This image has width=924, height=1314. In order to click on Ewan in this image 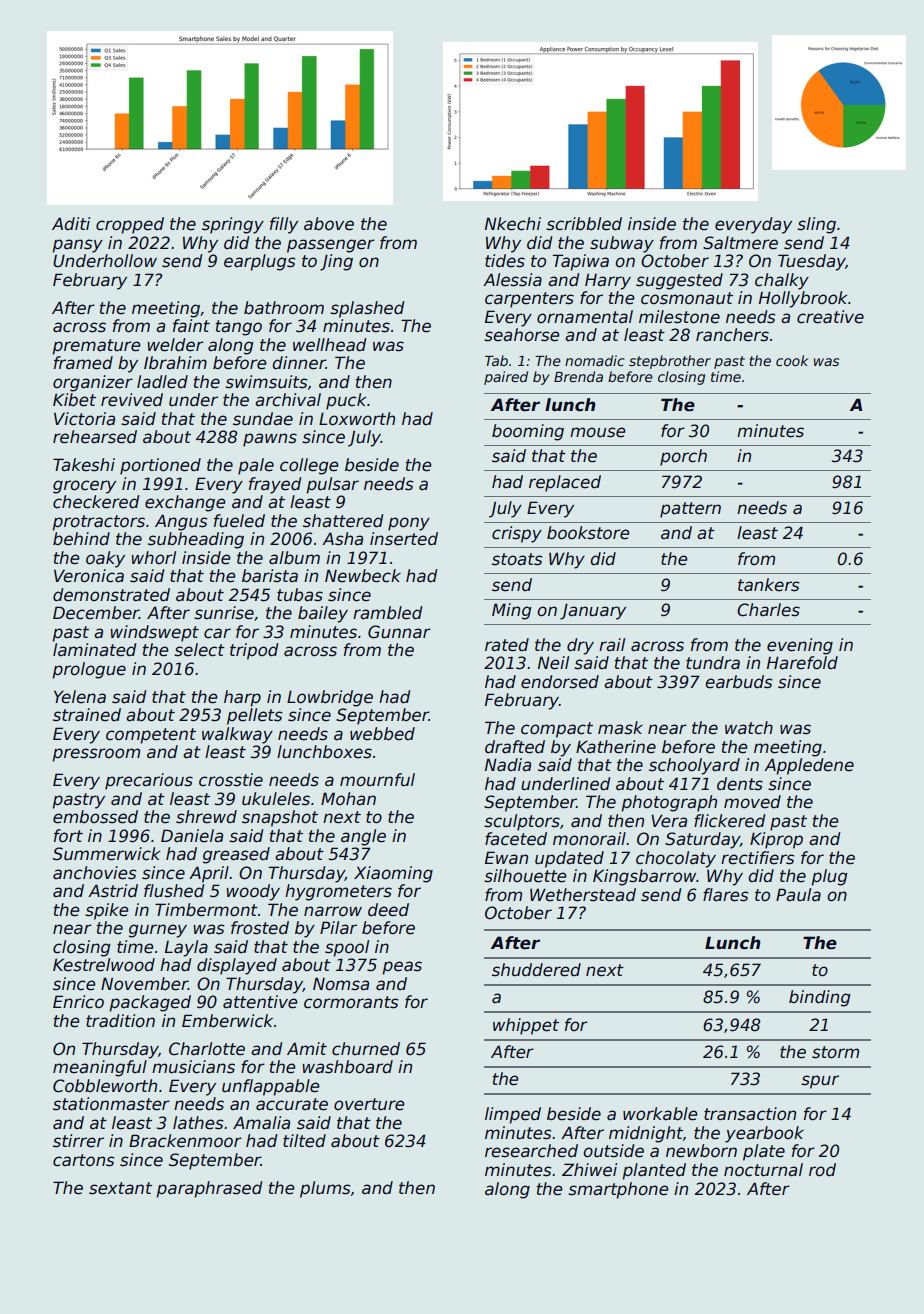, I will do `click(506, 858)`.
